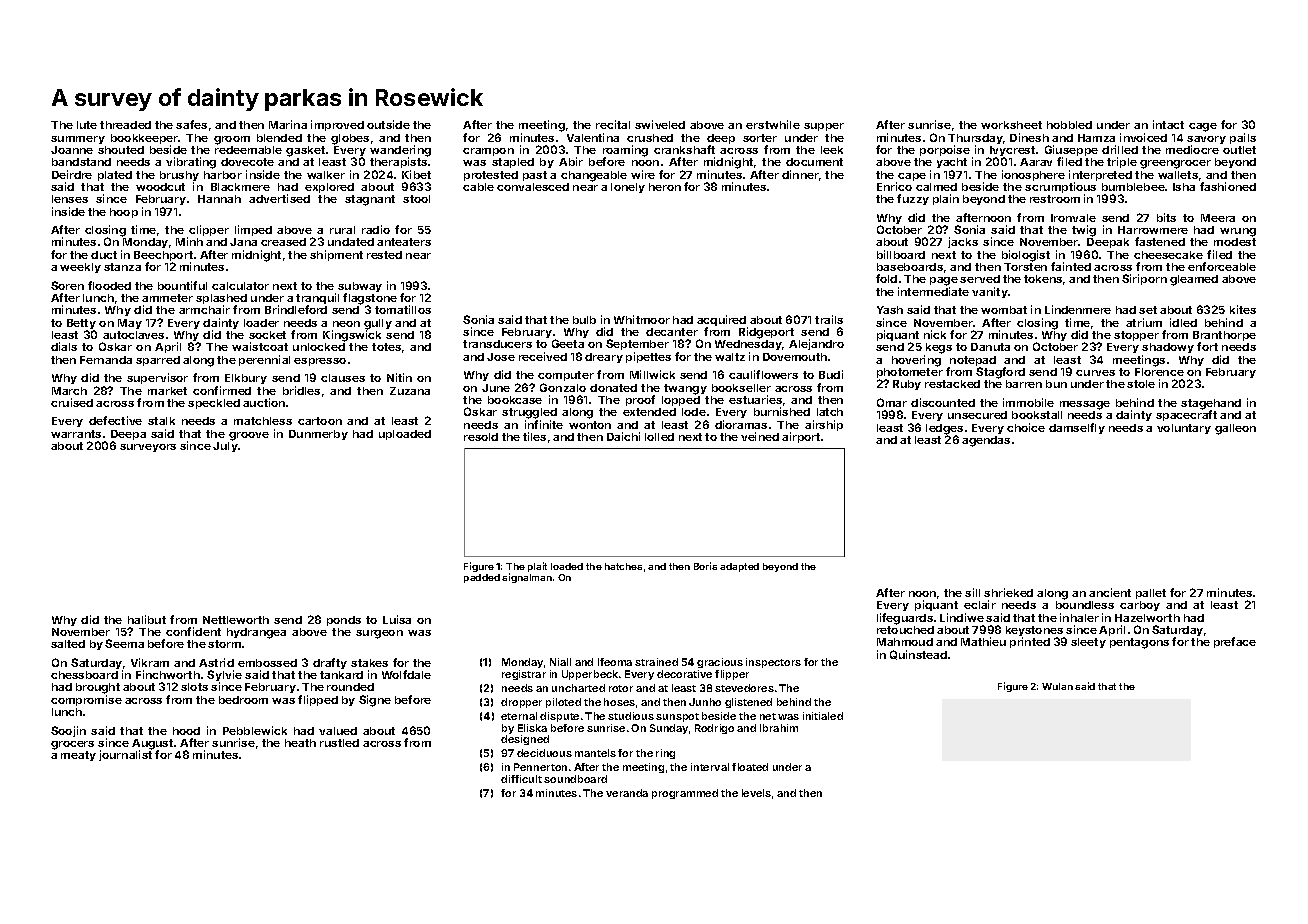 The height and width of the screenshot is (924, 1308). Describe the element at coordinates (1110, 592) in the screenshot. I see `ancient` at that location.
